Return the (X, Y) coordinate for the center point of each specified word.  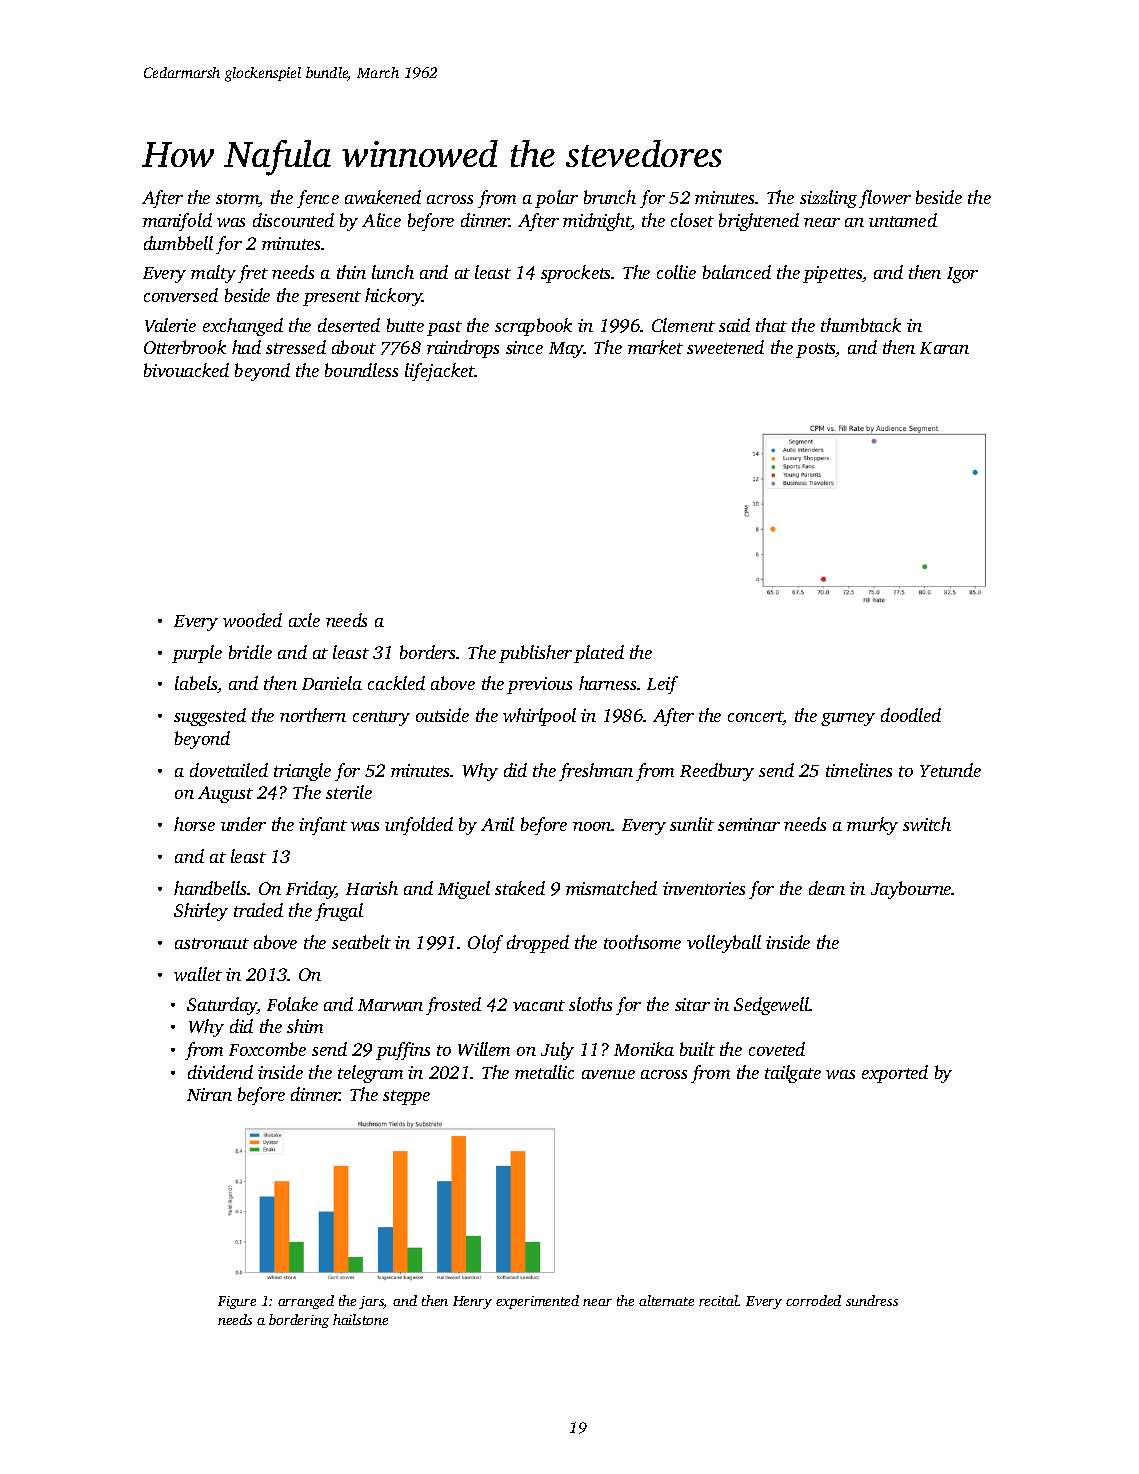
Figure (237, 1302)
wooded (252, 620)
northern (313, 715)
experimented (537, 1302)
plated (599, 654)
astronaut (212, 943)
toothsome (642, 942)
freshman (596, 772)
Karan (944, 348)
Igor (962, 275)
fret (253, 274)
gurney (848, 719)
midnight (597, 222)
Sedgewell (772, 1006)
